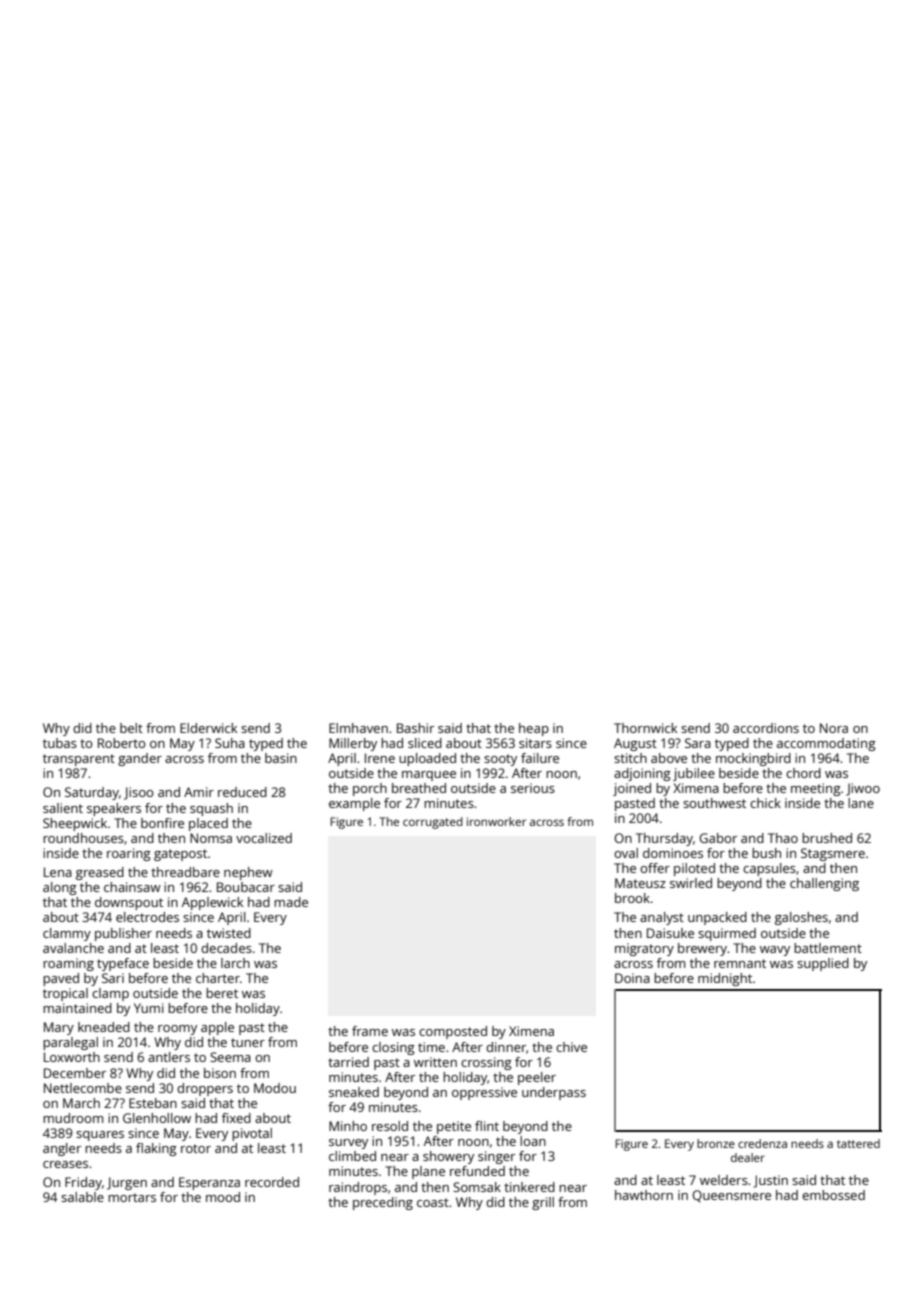 This document has width=924, height=1308. What do you see at coordinates (725, 979) in the document?
I see `midnight` at bounding box center [725, 979].
